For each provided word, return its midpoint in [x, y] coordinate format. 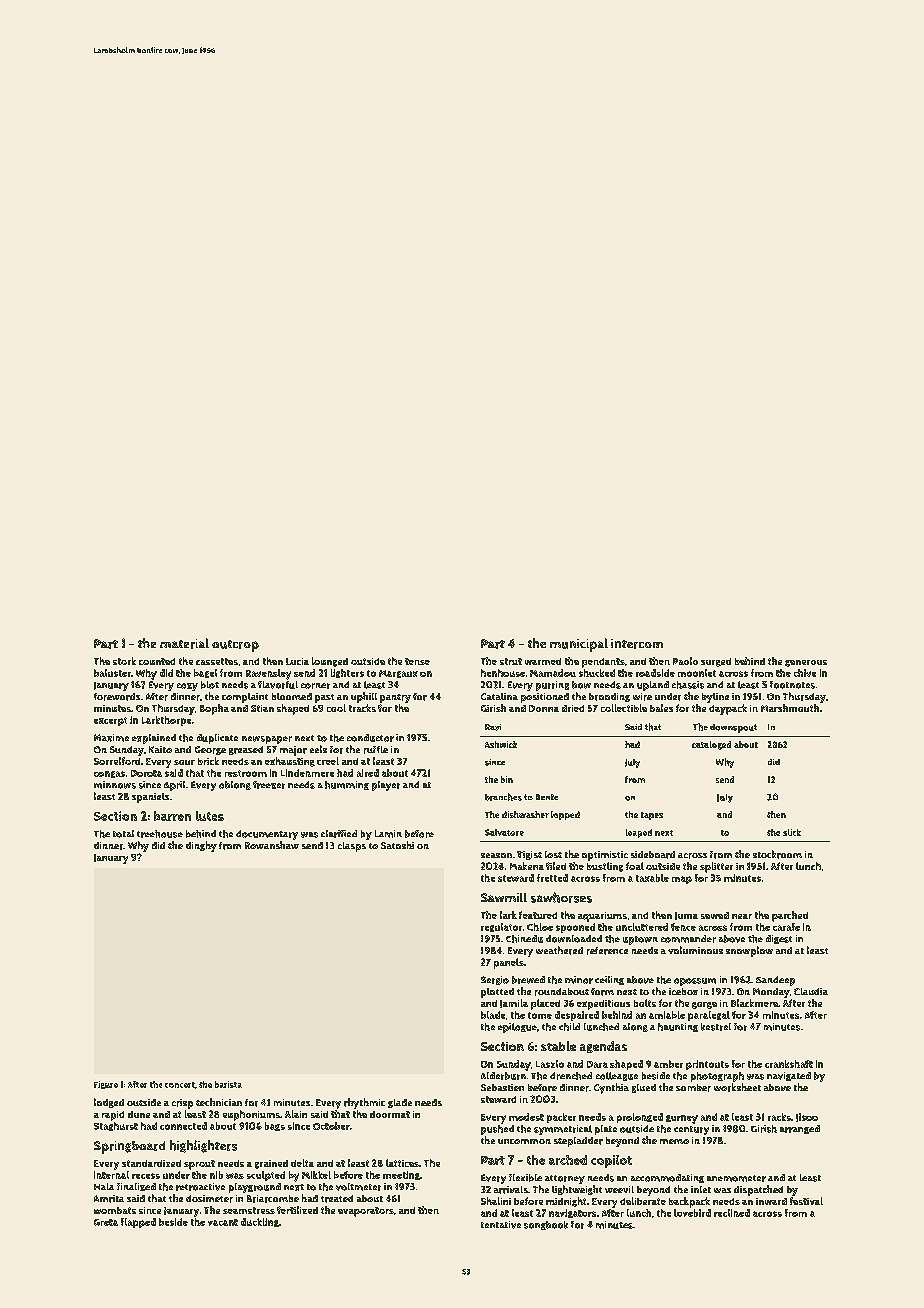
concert [180, 1085]
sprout [199, 1165]
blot [210, 685]
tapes [652, 816]
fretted [552, 878]
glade [400, 1103]
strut [511, 661]
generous [806, 663]
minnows [115, 785]
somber [693, 1088]
